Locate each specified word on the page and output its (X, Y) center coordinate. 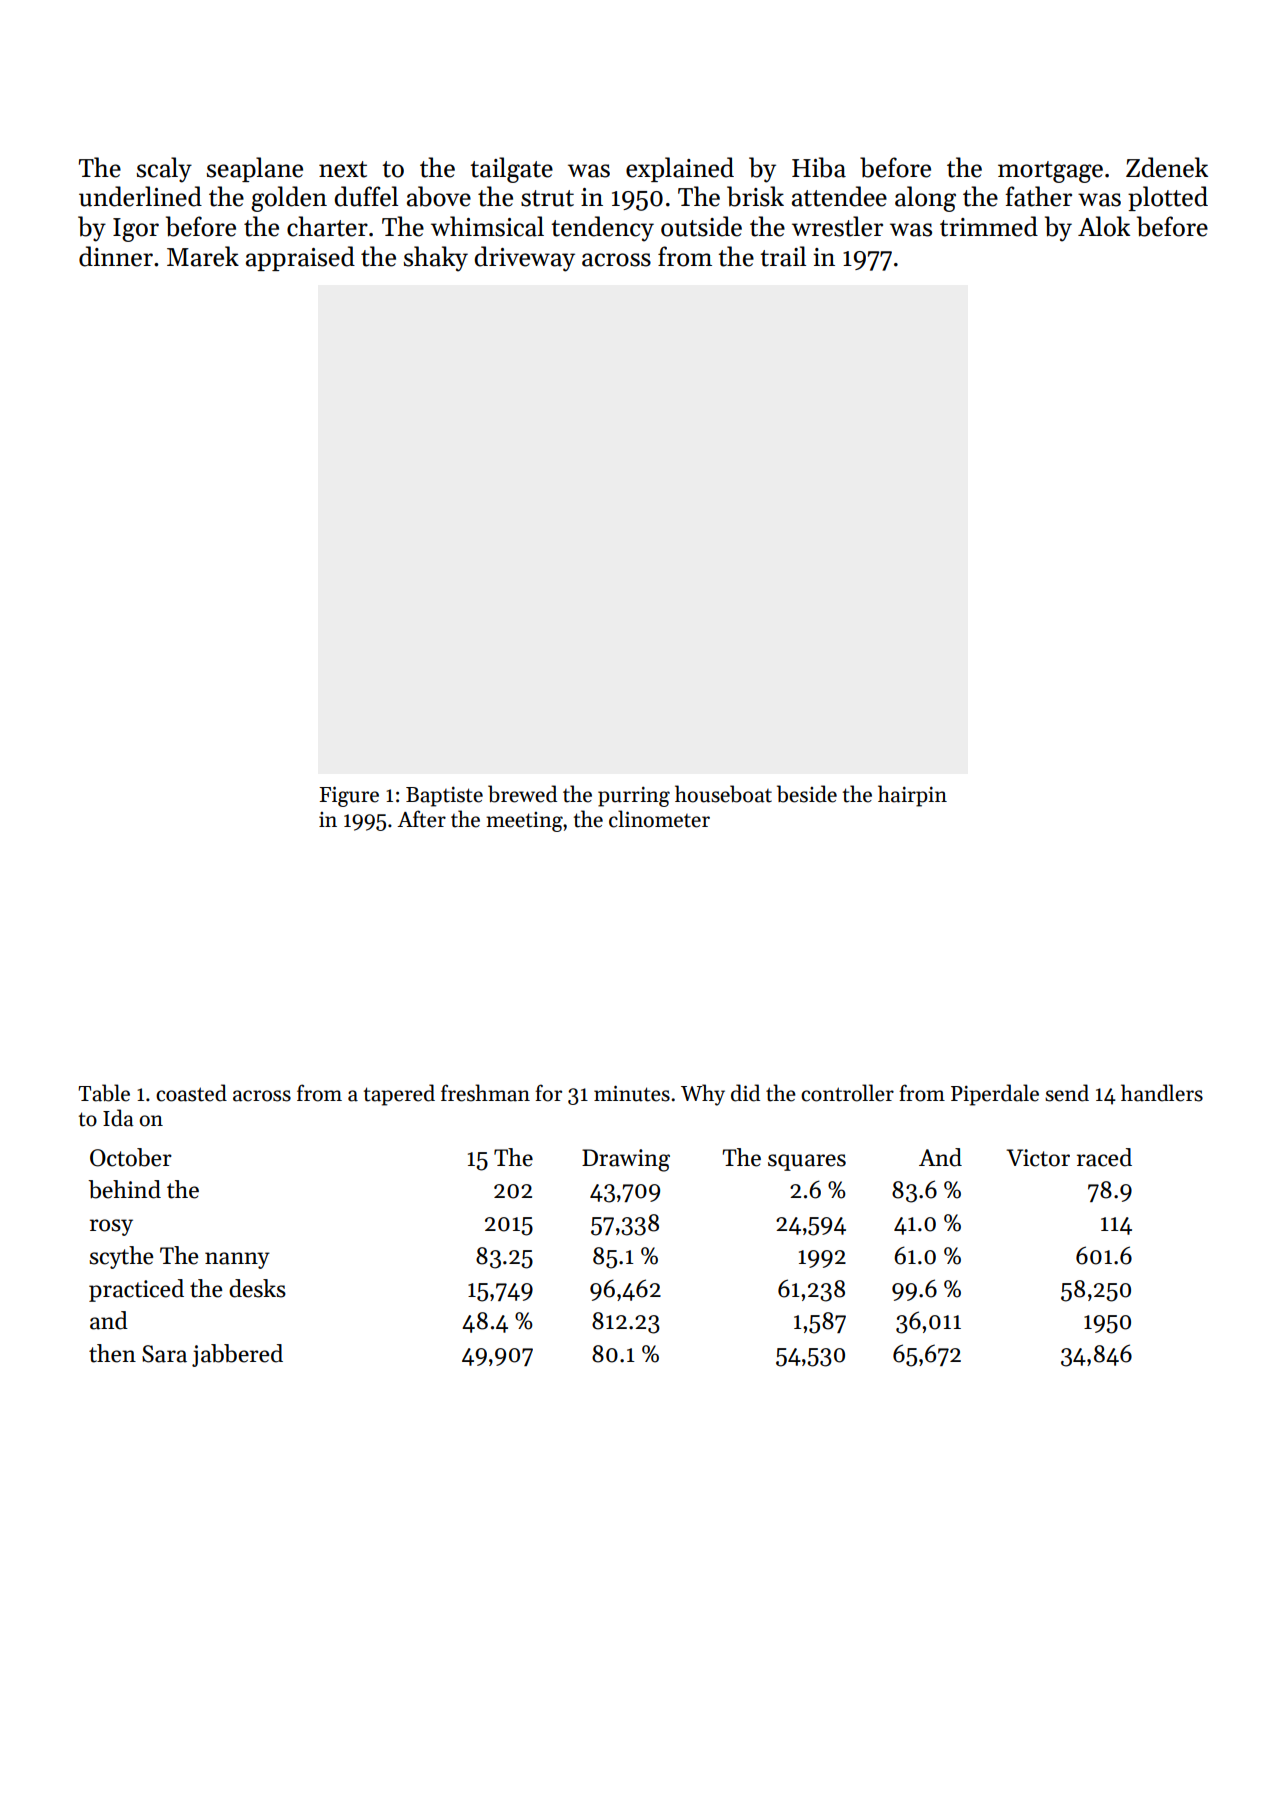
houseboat (723, 794)
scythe (121, 1257)
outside (701, 226)
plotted (1168, 198)
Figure (349, 796)
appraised (300, 258)
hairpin (912, 796)
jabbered (237, 1355)
